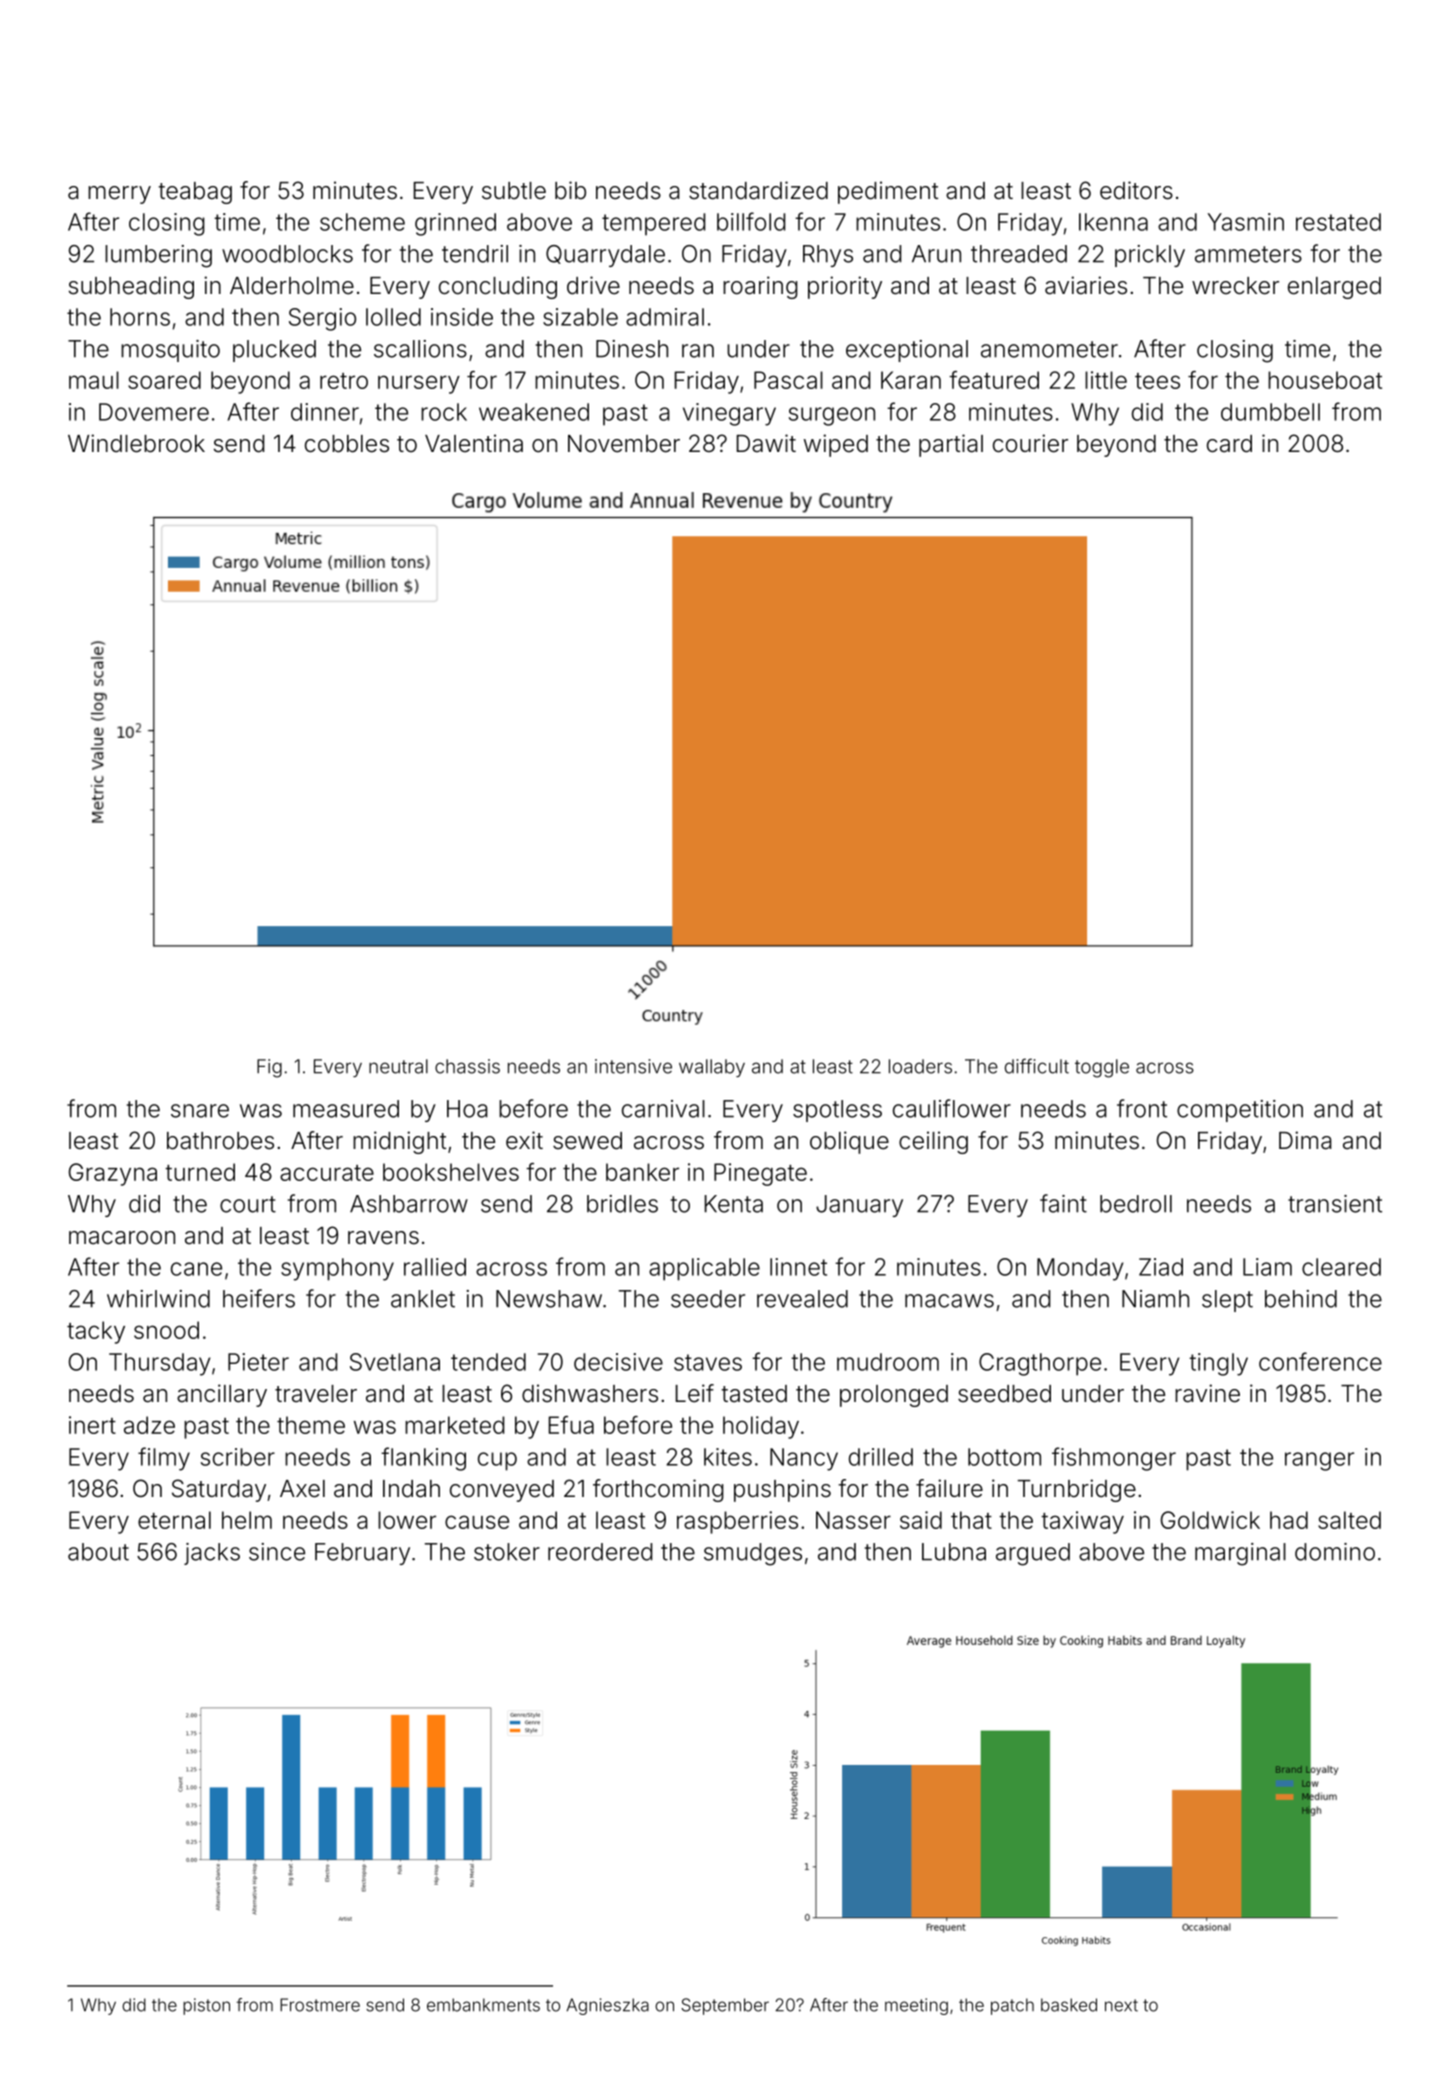 Image resolution: width=1450 pixels, height=2100 pixels. Describe the element at coordinates (277, 1552) in the page. I see `since` at that location.
